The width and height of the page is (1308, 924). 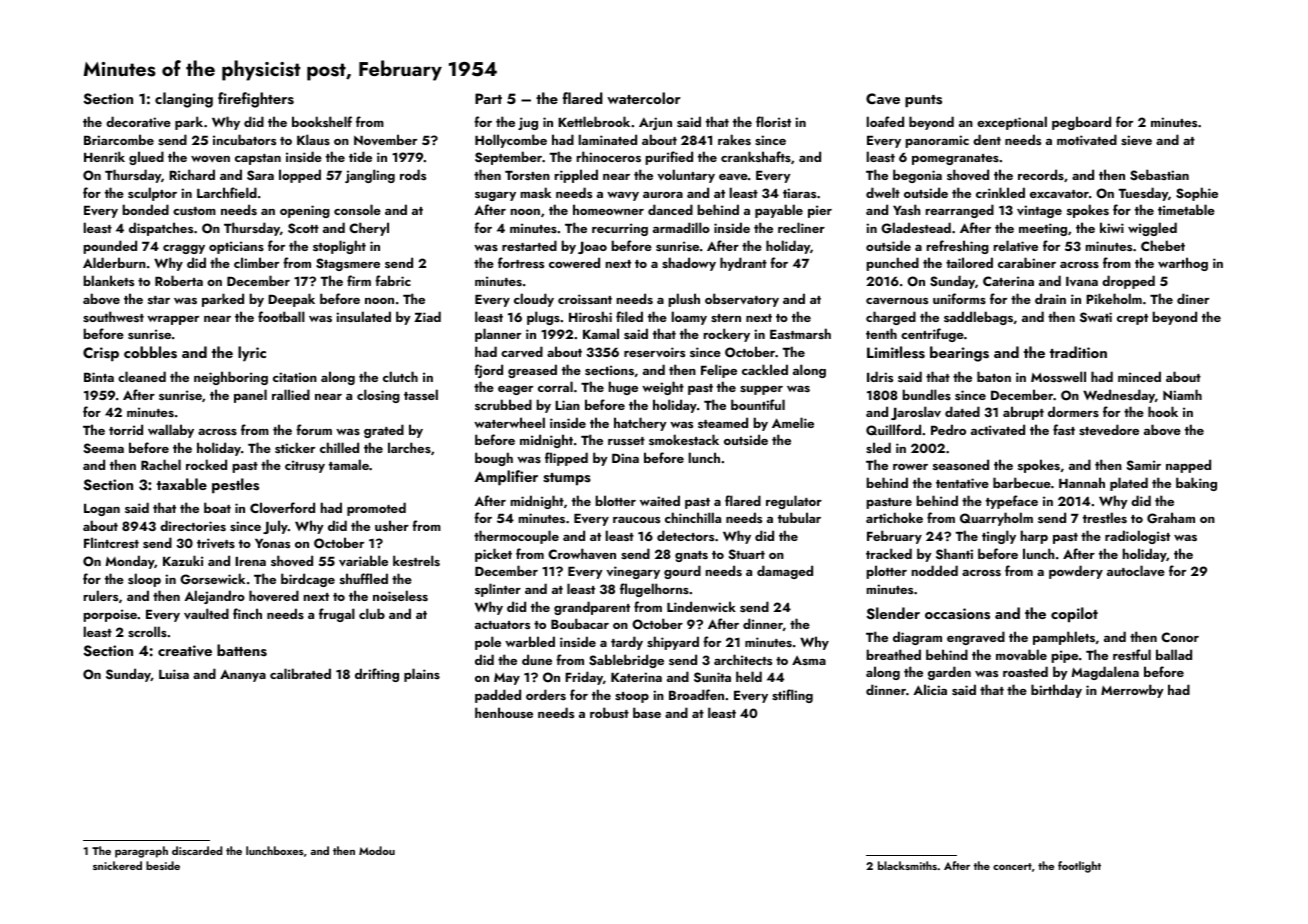 What do you see at coordinates (400, 376) in the page?
I see `clutch` at bounding box center [400, 376].
